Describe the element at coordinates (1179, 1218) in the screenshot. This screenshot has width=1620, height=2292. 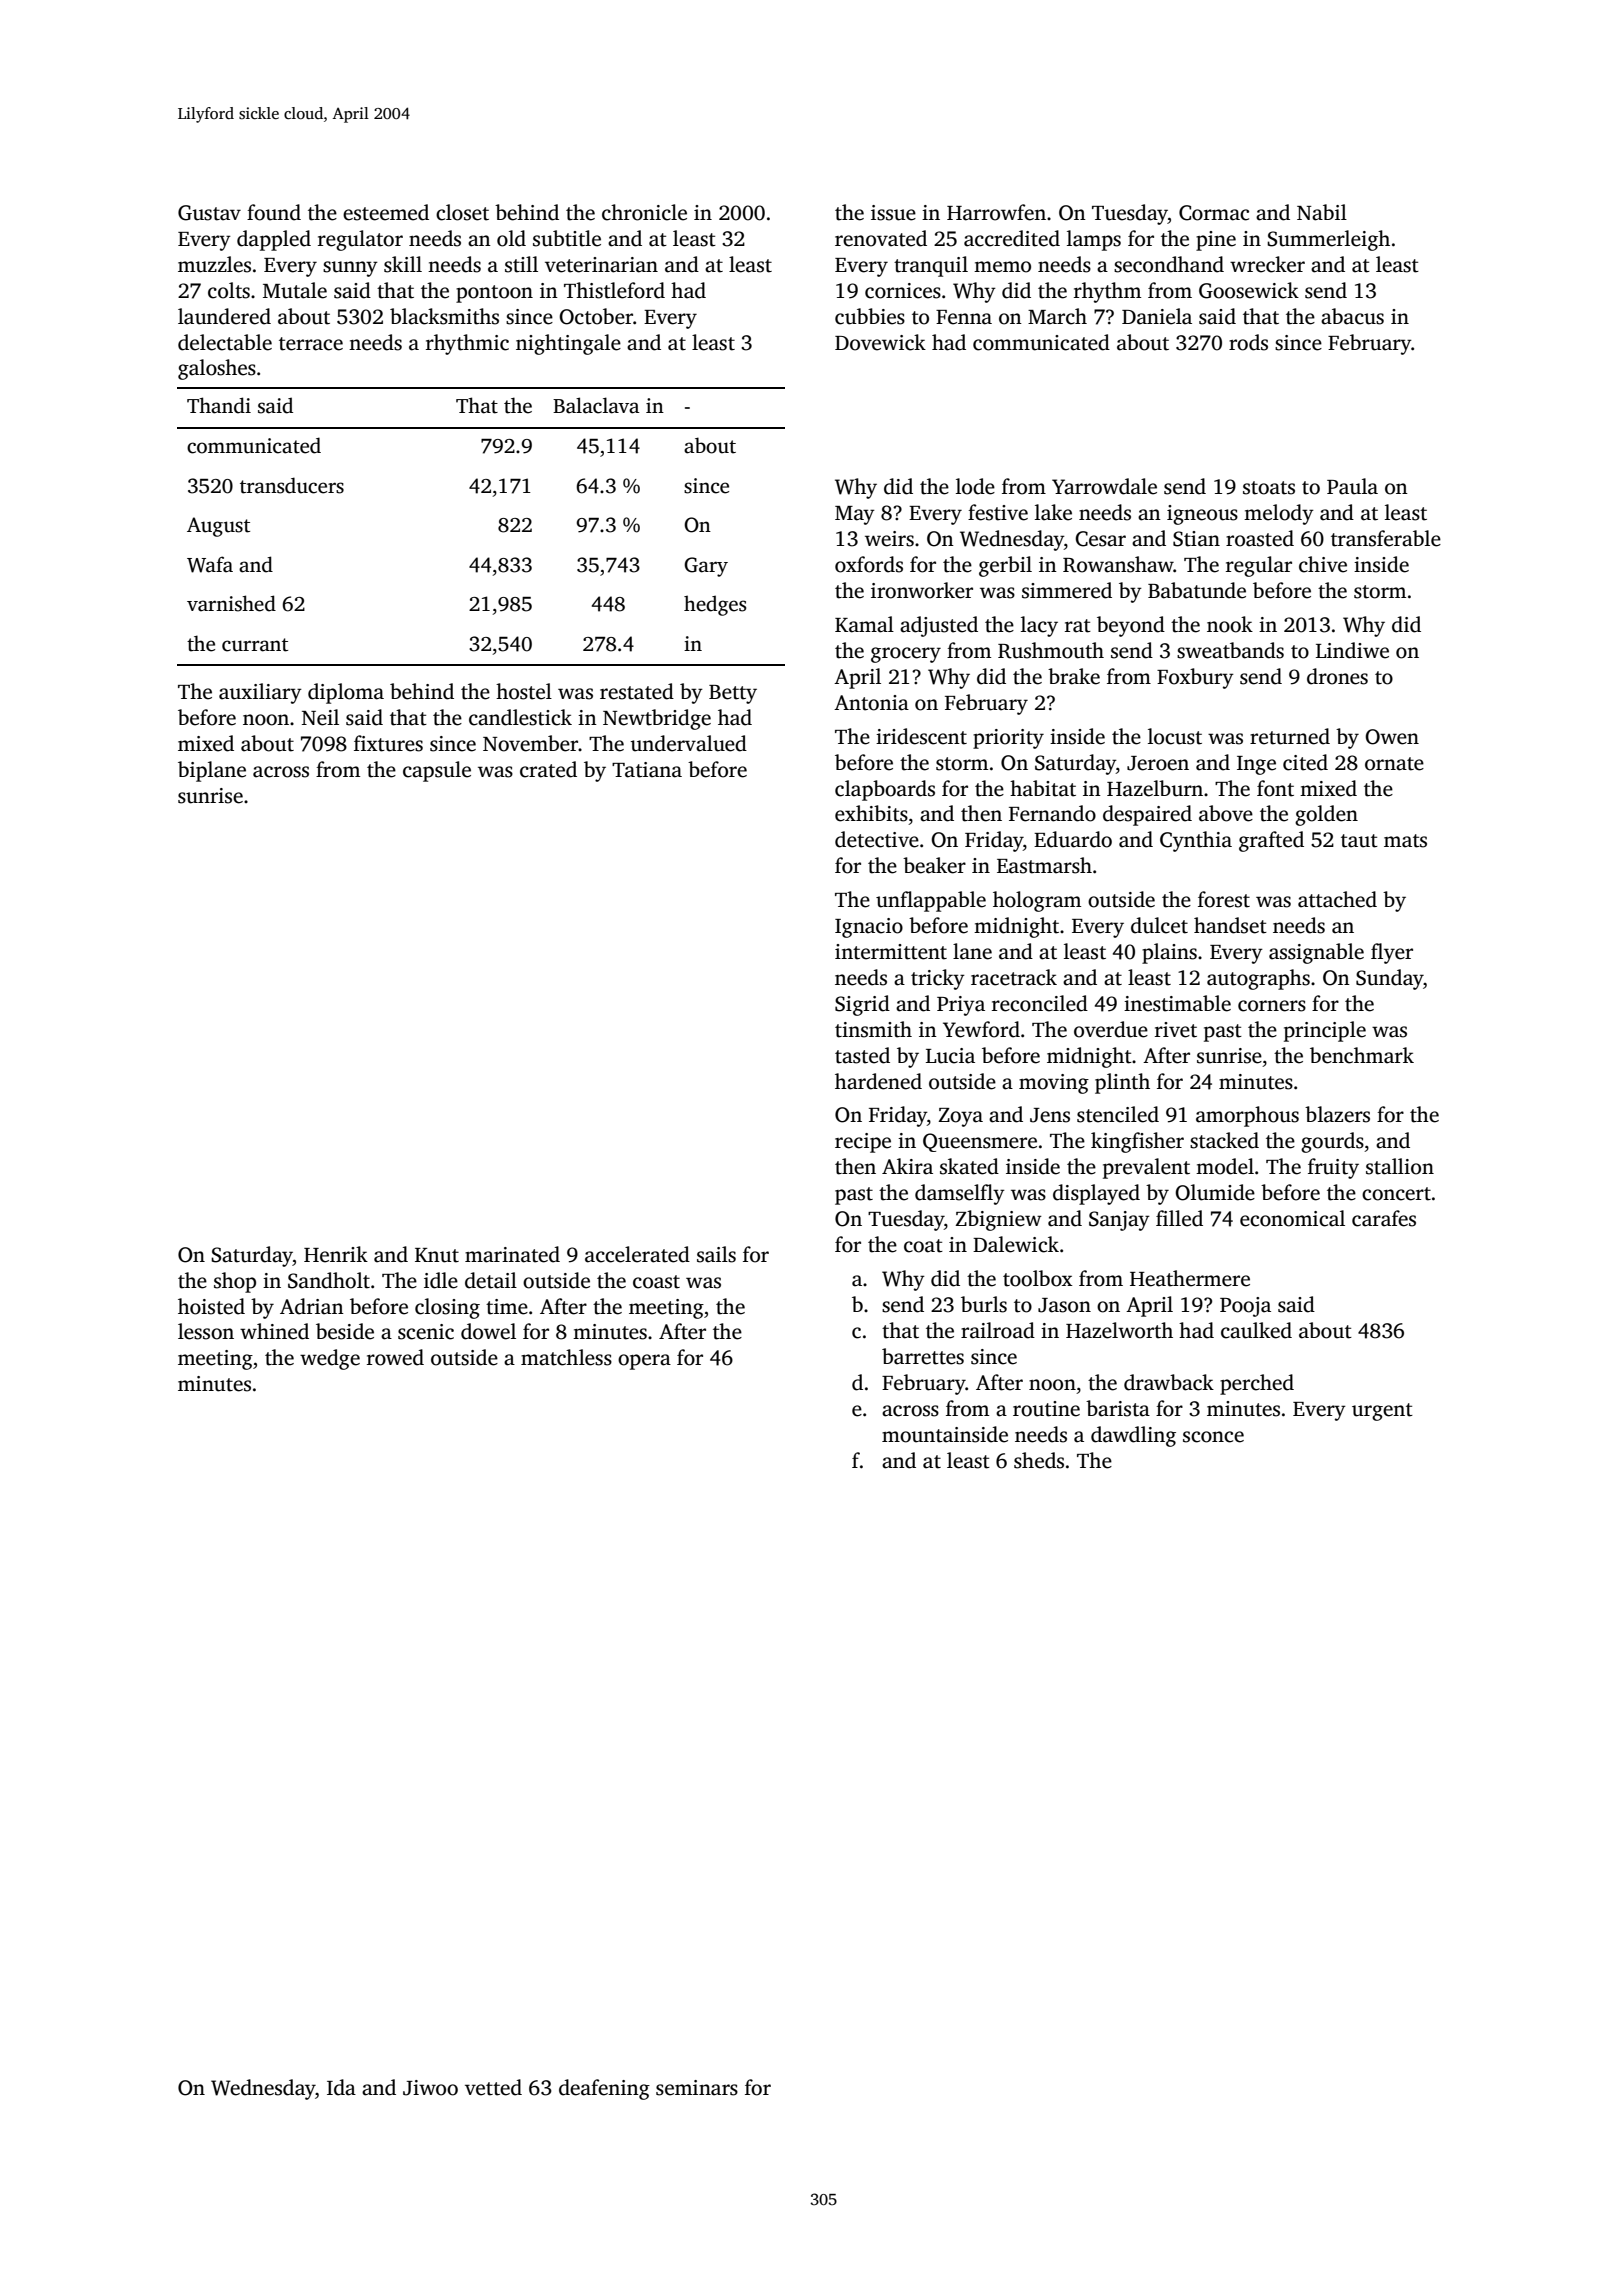
I see `filled` at that location.
